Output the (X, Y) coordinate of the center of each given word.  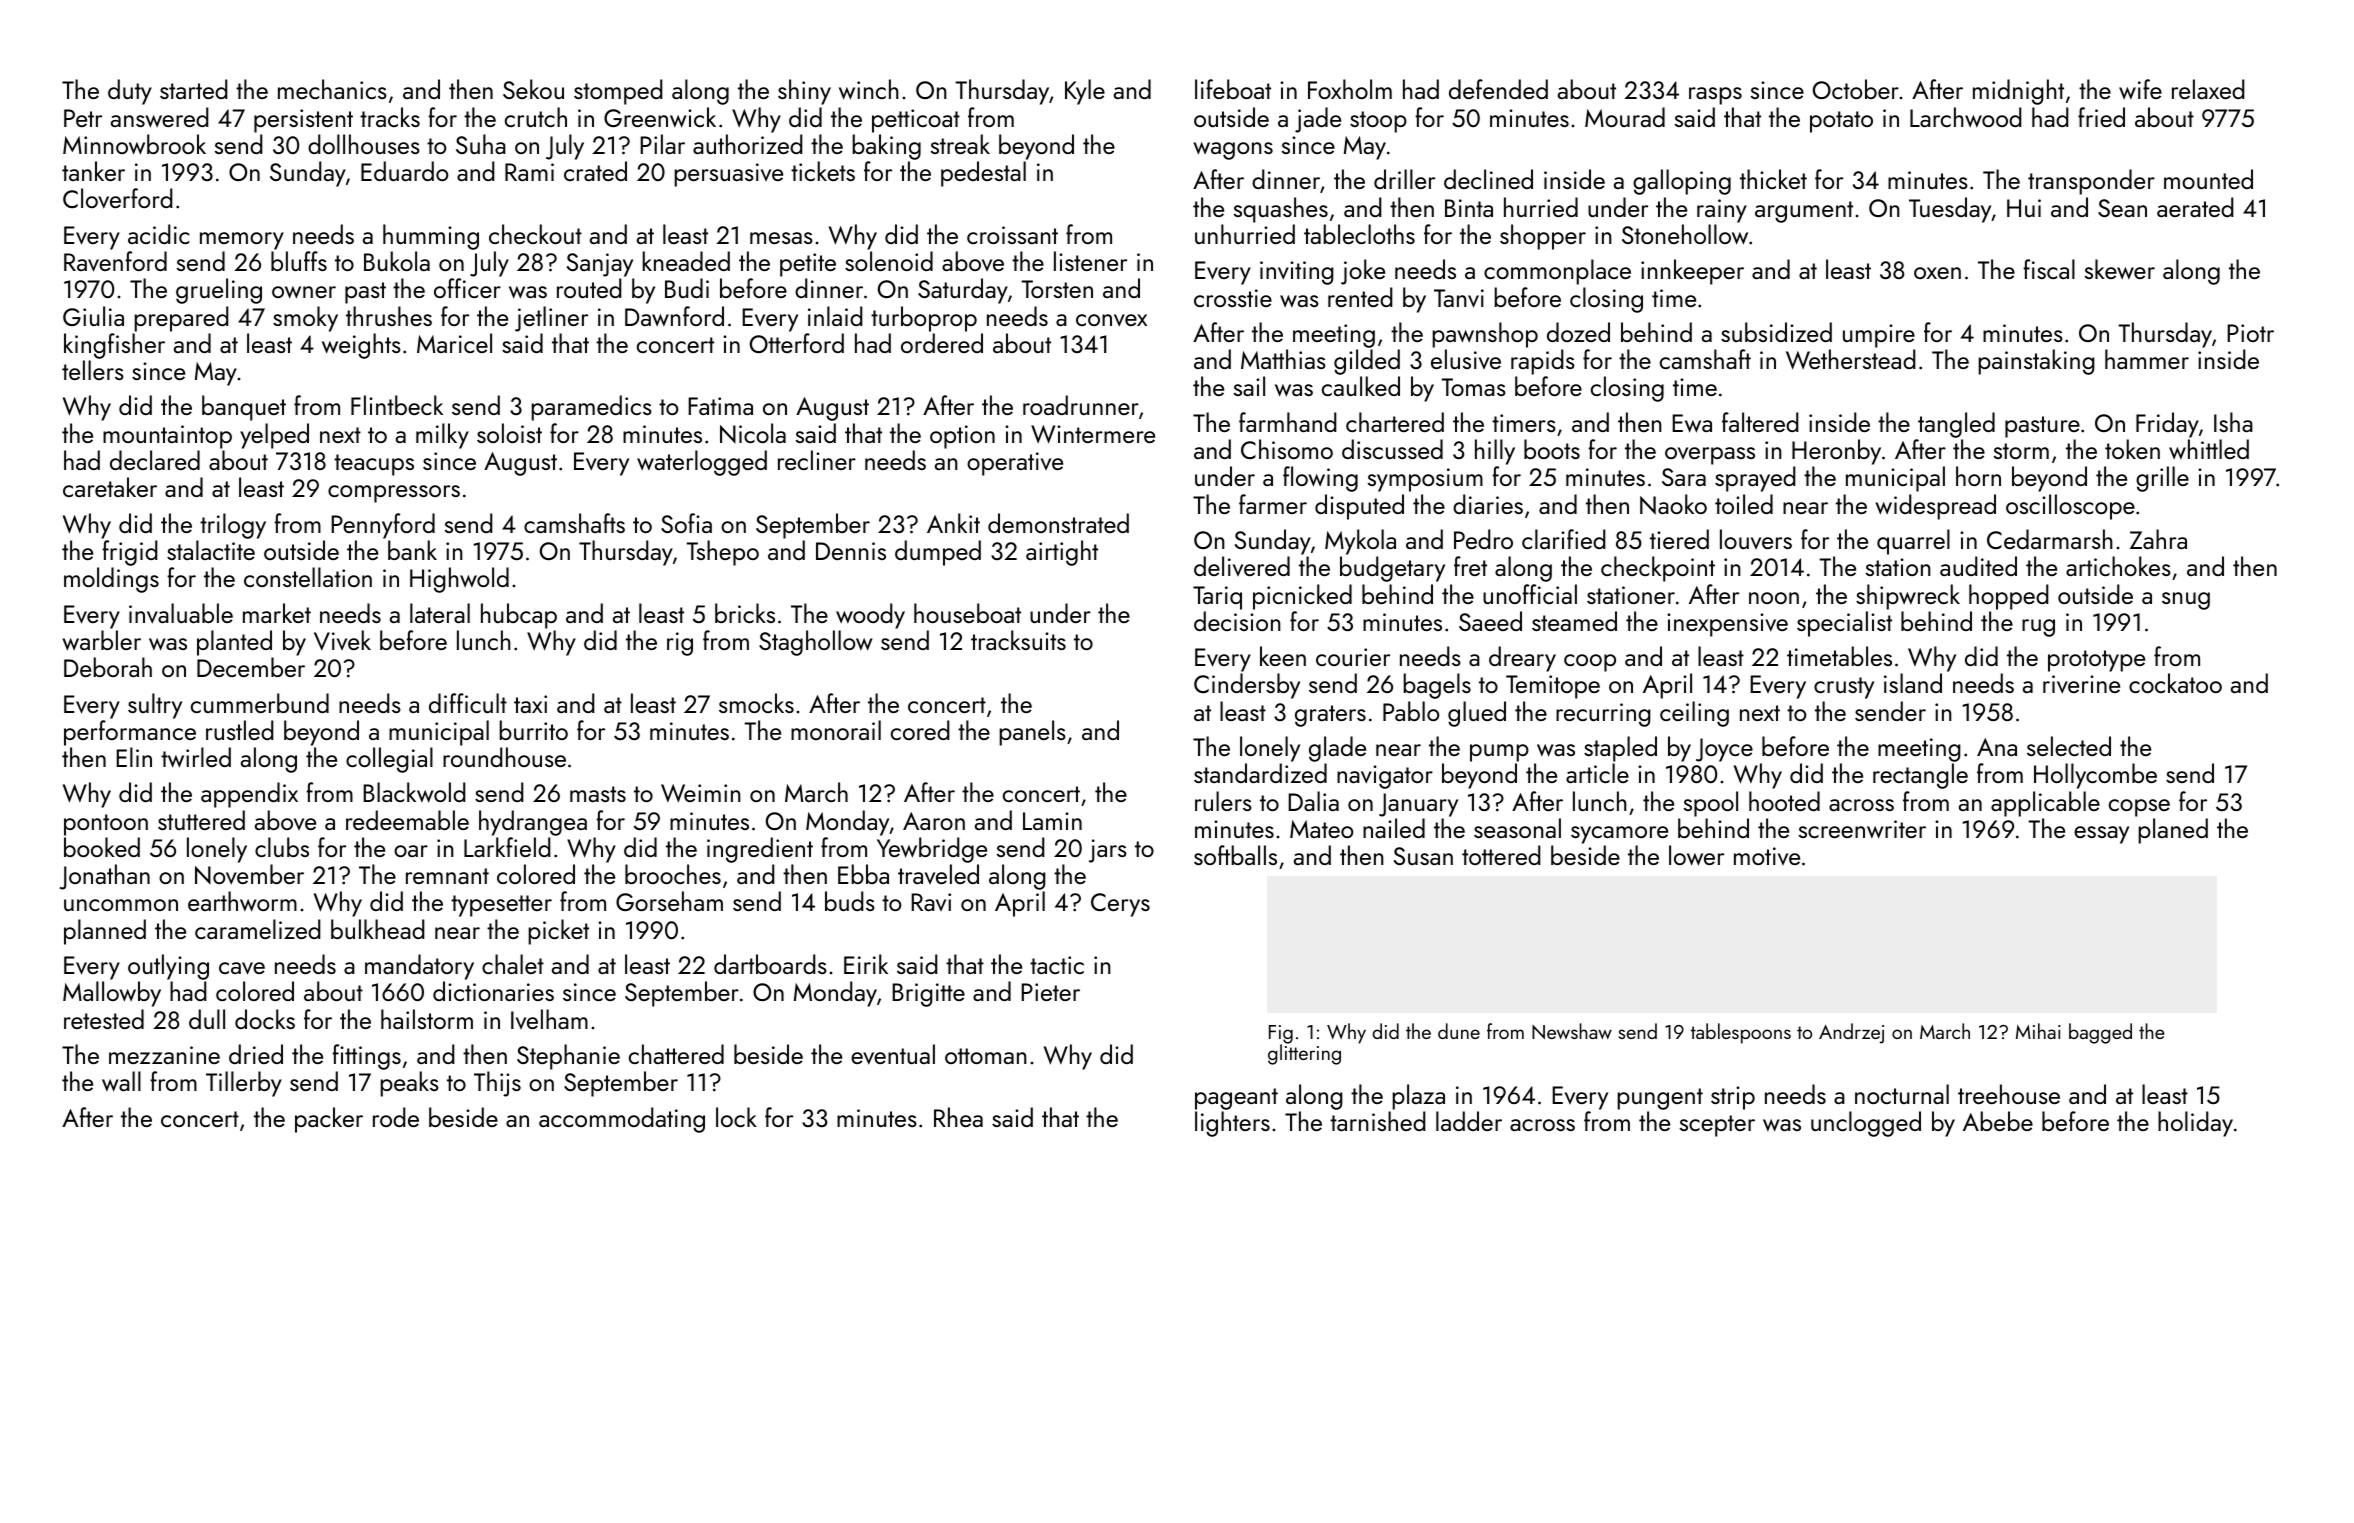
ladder (1469, 1121)
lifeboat (1233, 89)
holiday (2195, 1124)
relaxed (2208, 89)
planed (2173, 831)
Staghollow (816, 643)
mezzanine (164, 1055)
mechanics (332, 89)
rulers (1223, 801)
